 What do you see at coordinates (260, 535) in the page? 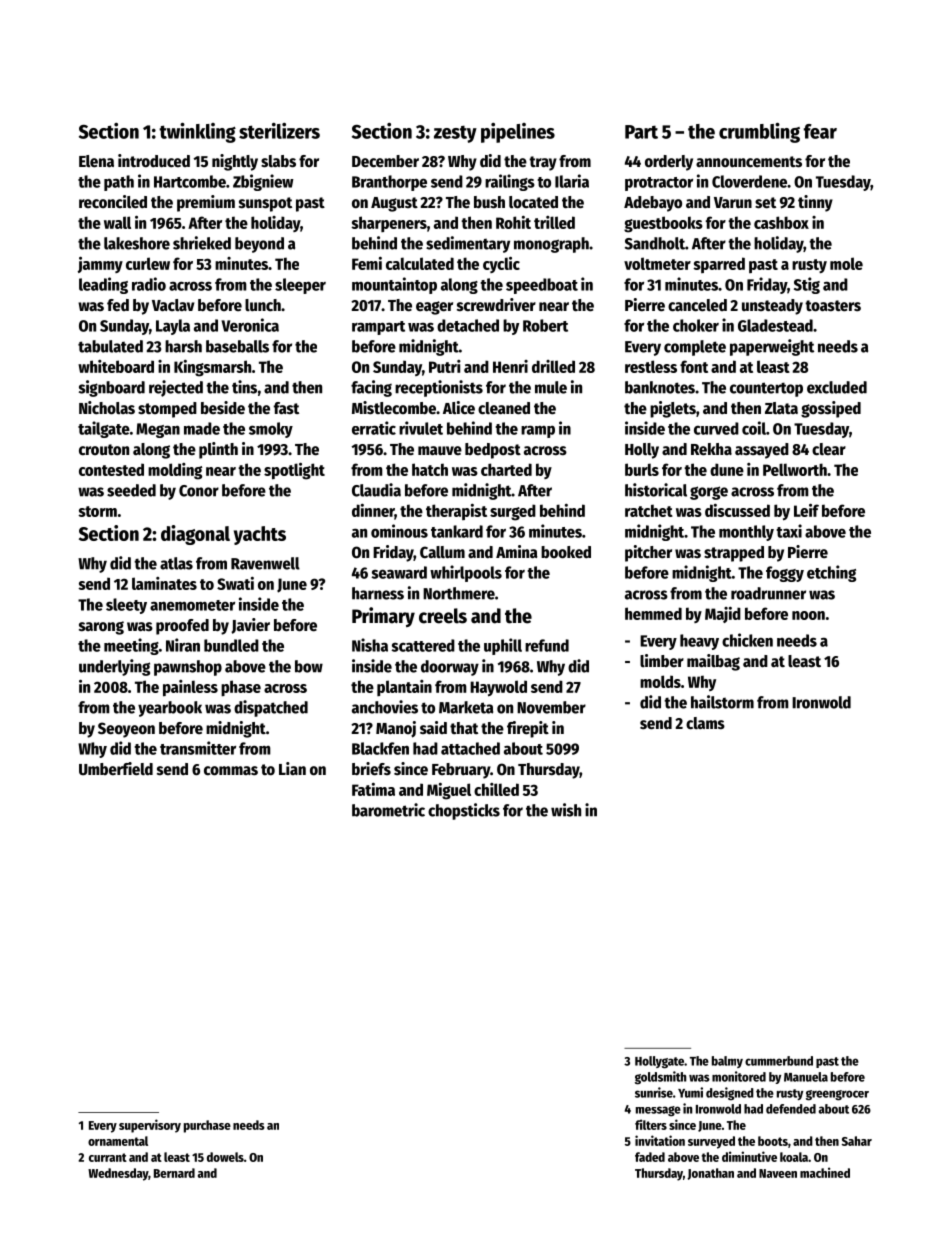
I see `yachts` at bounding box center [260, 535].
